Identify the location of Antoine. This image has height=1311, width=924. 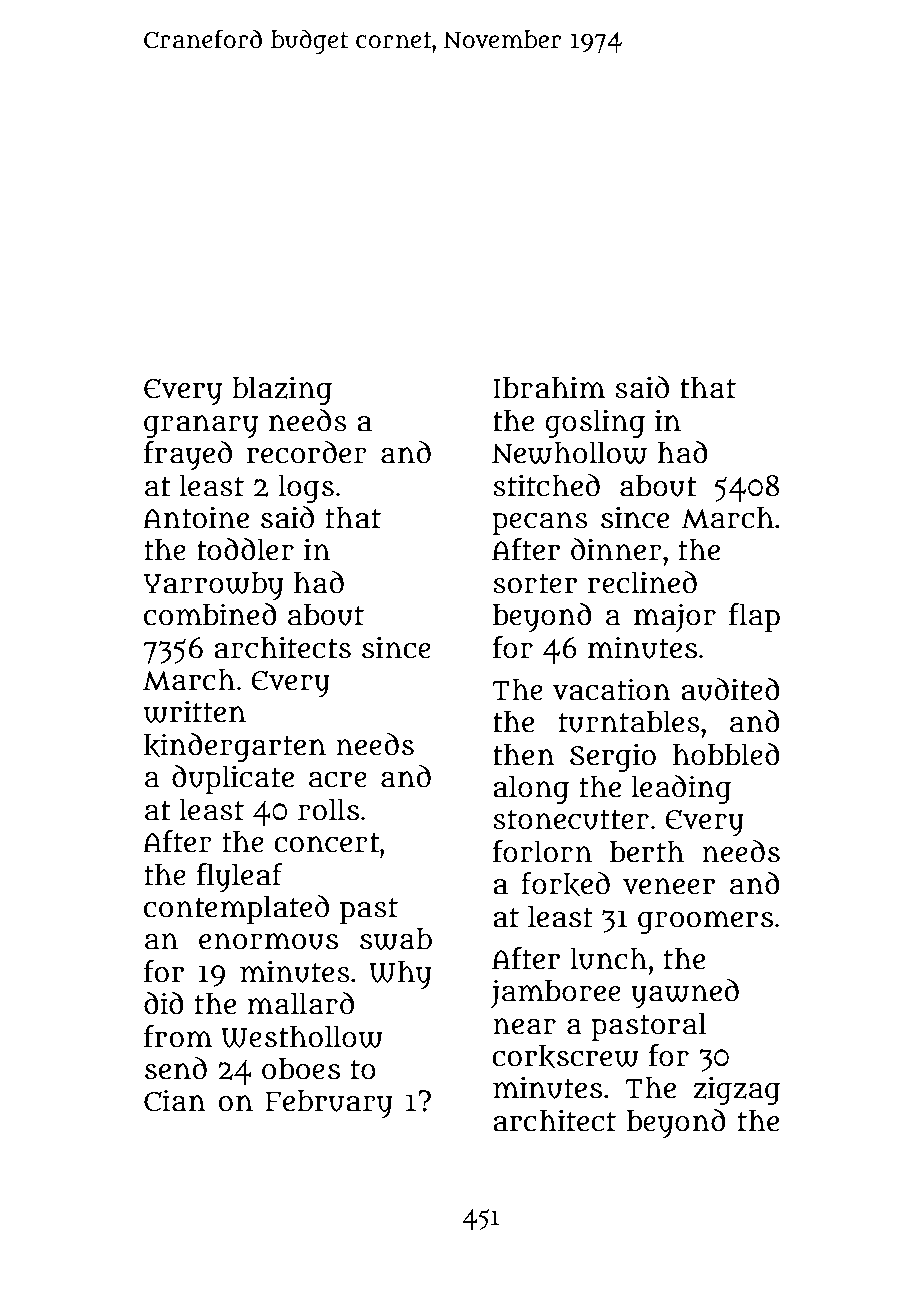
(196, 517).
